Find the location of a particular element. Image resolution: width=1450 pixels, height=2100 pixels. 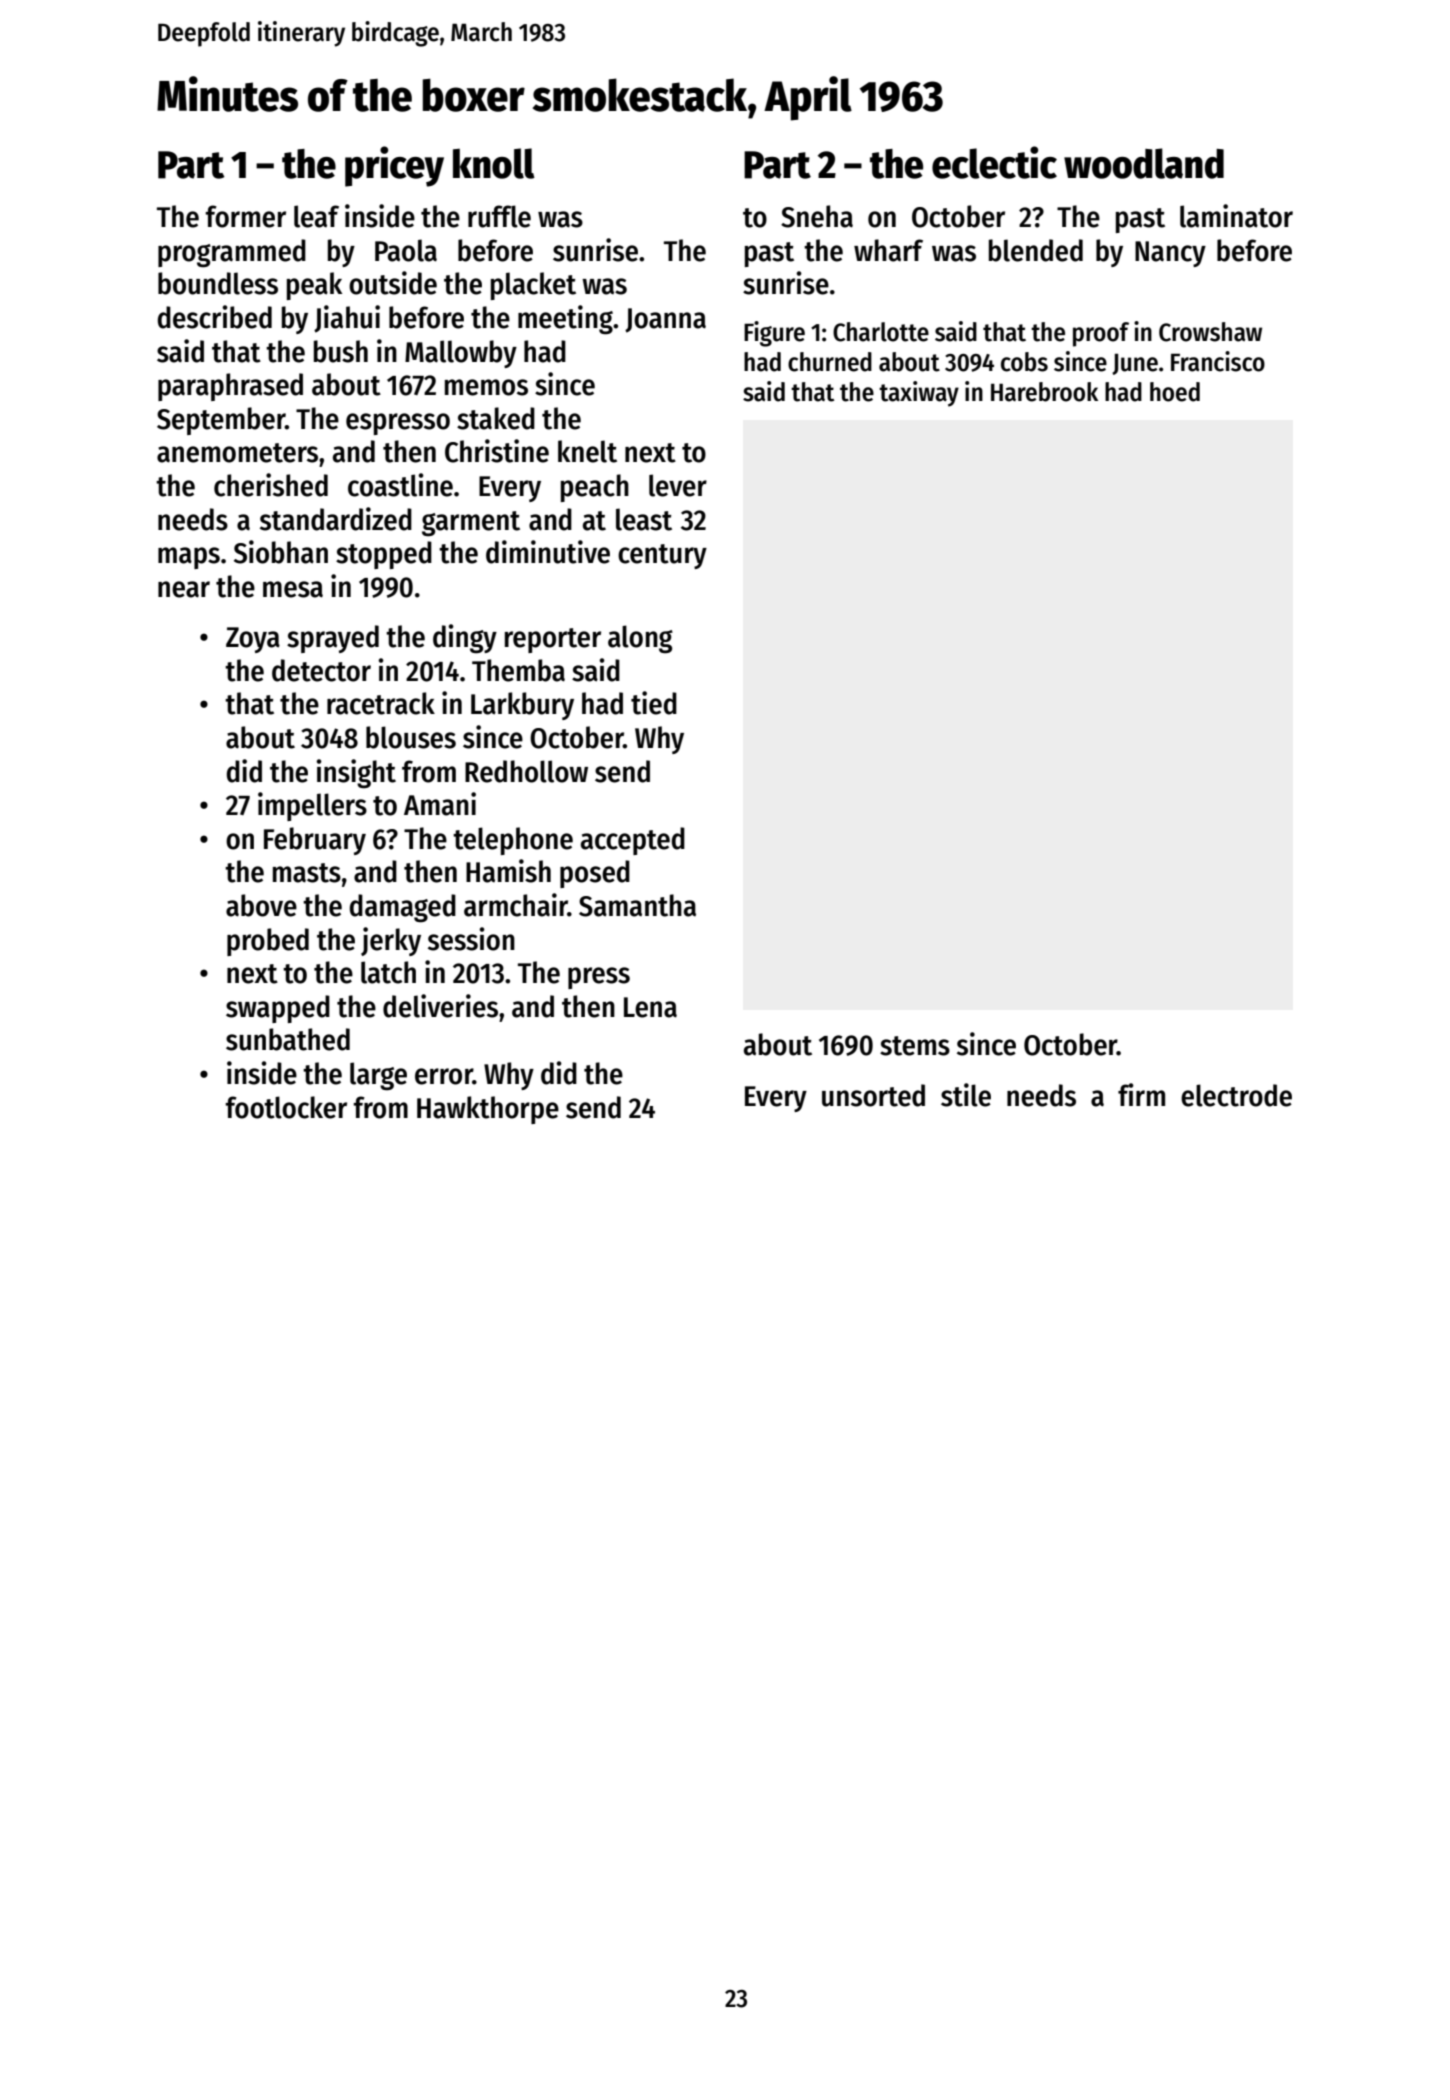

footlocker is located at coordinates (286, 1107).
